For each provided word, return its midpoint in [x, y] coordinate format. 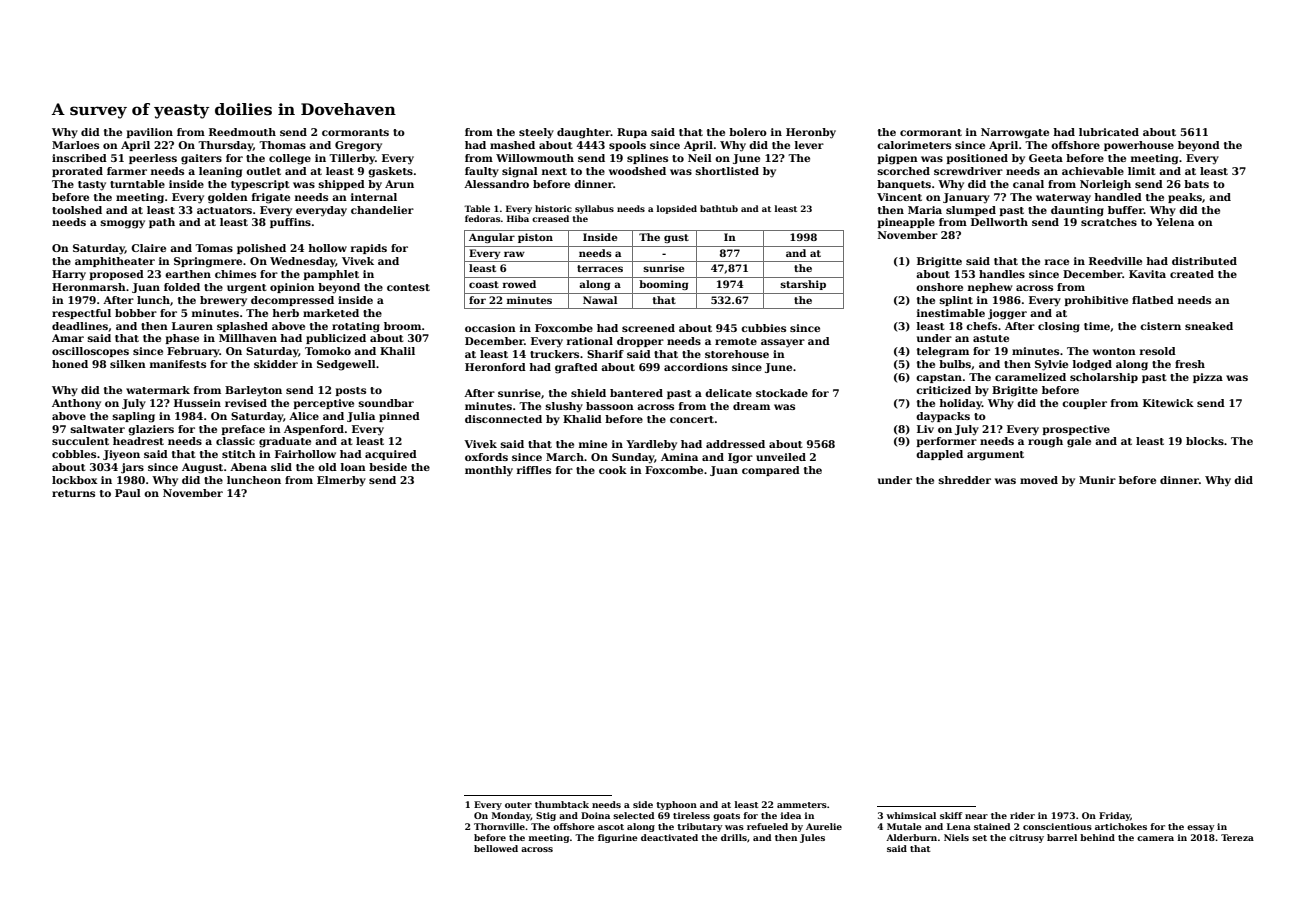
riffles [534, 470]
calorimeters [914, 145]
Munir [1097, 480]
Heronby [811, 133]
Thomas [282, 145]
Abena [248, 467]
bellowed [496, 848]
